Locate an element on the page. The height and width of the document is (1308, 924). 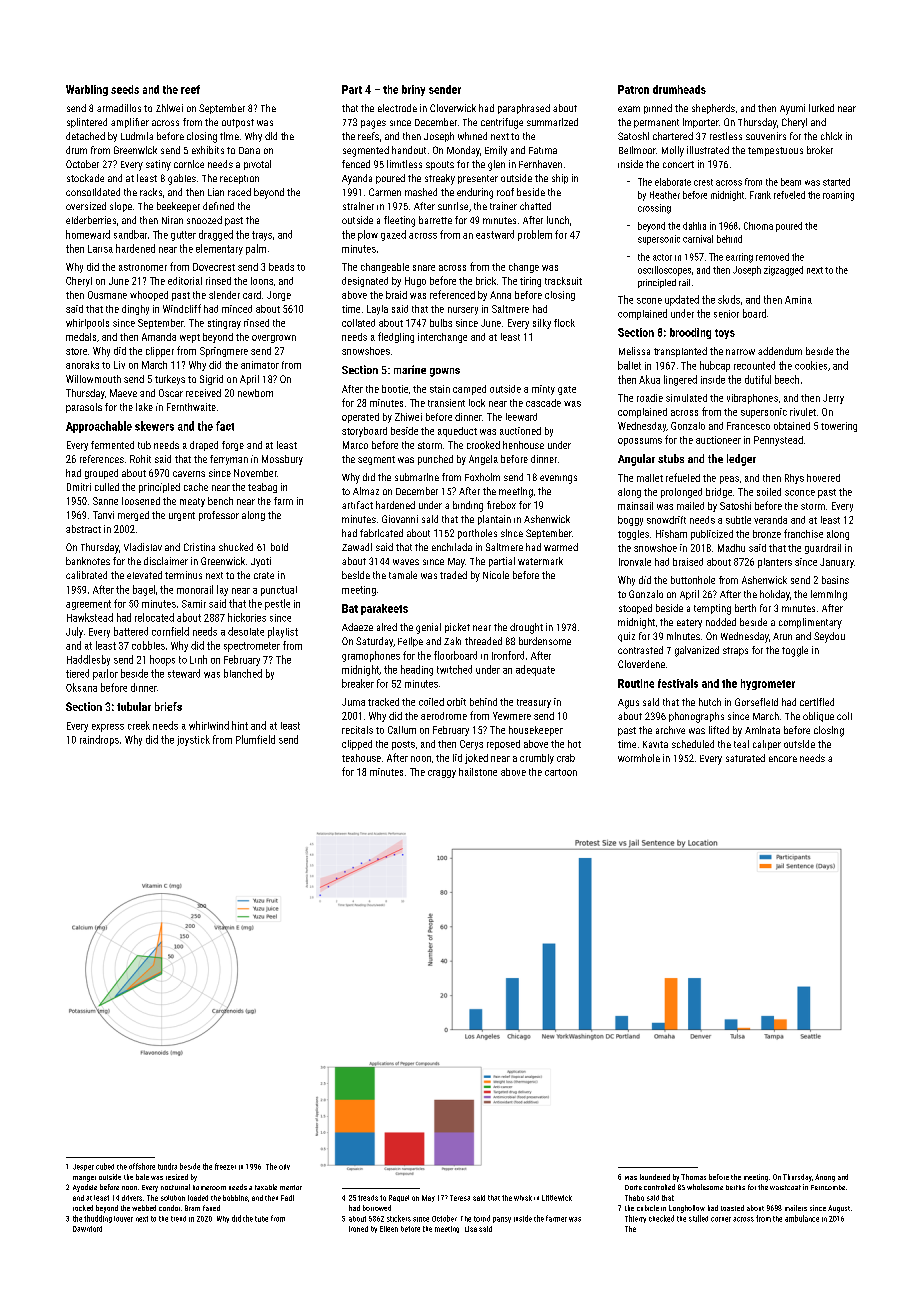
Patron is located at coordinates (633, 89).
